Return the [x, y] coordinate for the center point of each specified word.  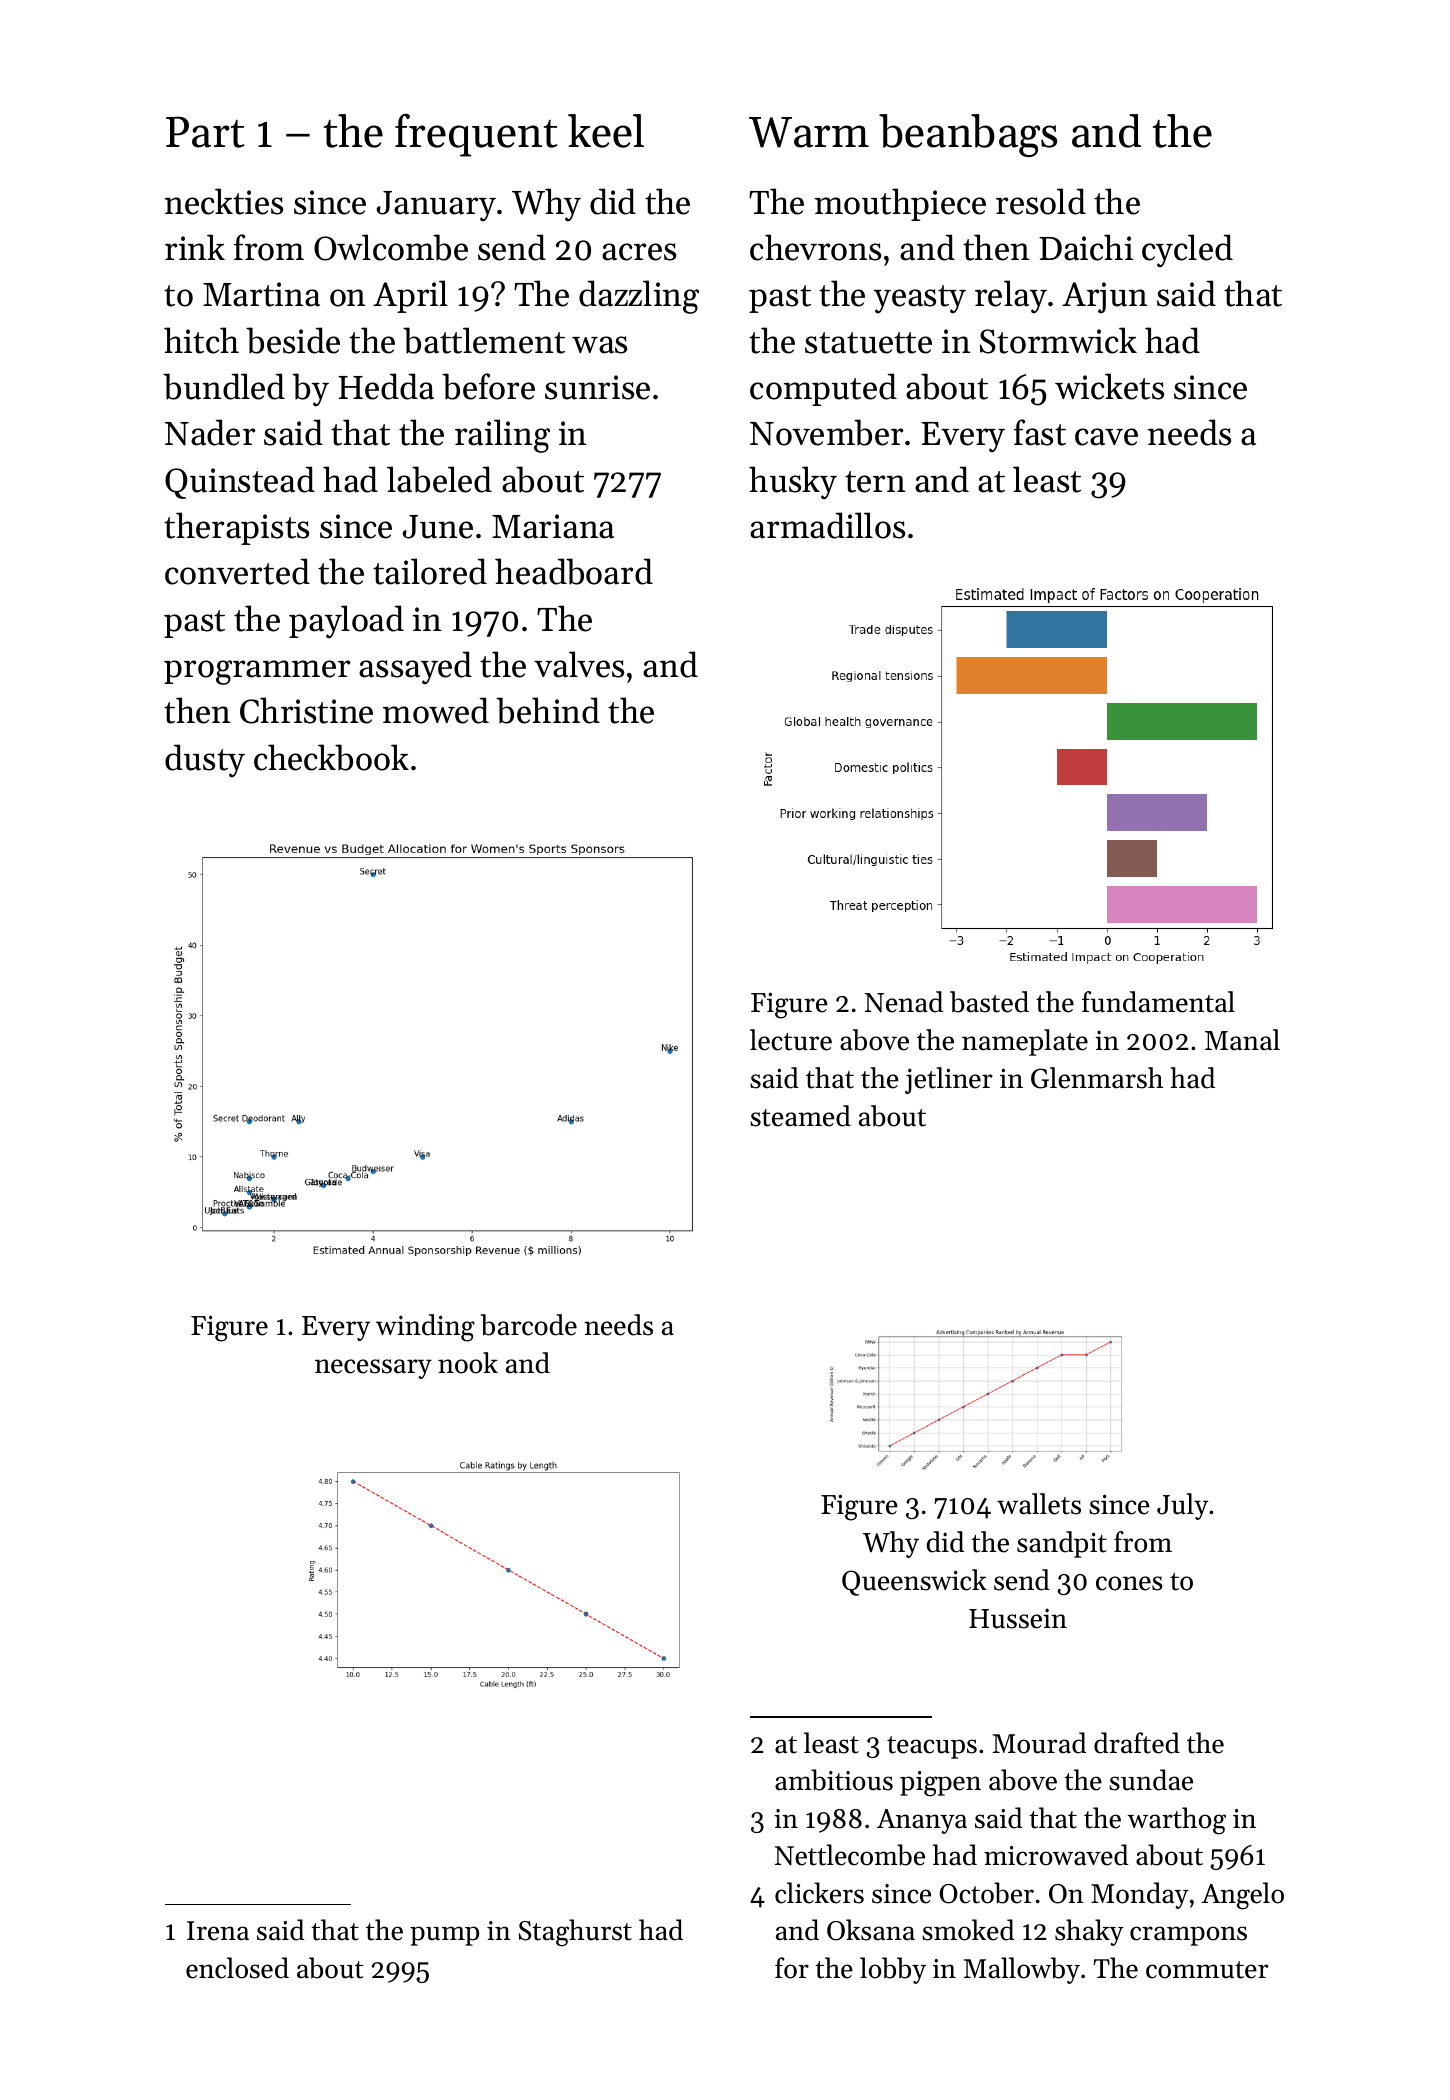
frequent [476, 135]
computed [823, 389]
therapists [236, 528]
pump [444, 1936]
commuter [1207, 1970]
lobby [893, 1970]
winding [425, 1328]
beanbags [968, 135]
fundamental [1158, 1002]
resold [1041, 201]
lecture [791, 1040]
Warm [809, 132]
